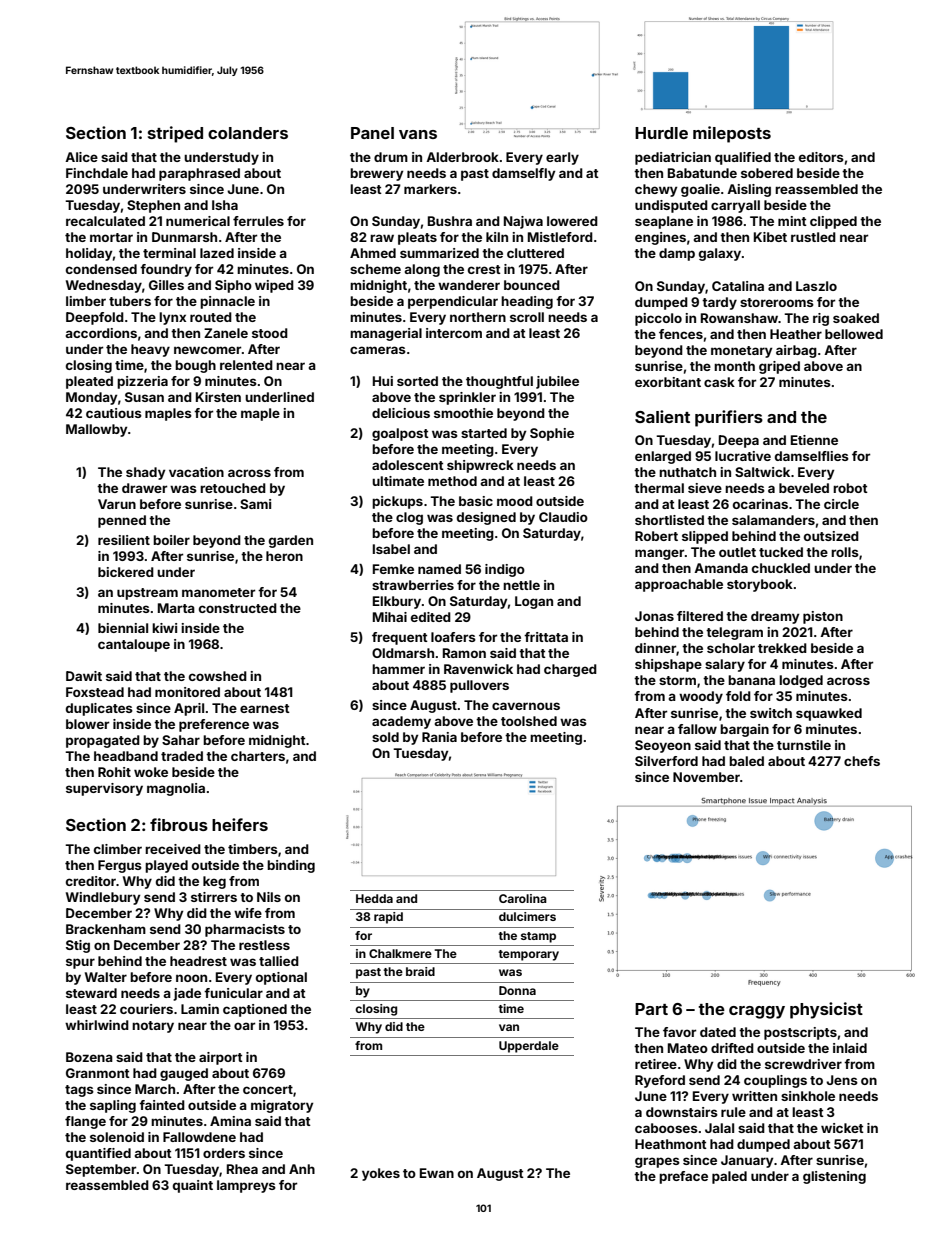 The image size is (952, 1233). Describe the element at coordinates (527, 302) in the document. I see `heading` at that location.
